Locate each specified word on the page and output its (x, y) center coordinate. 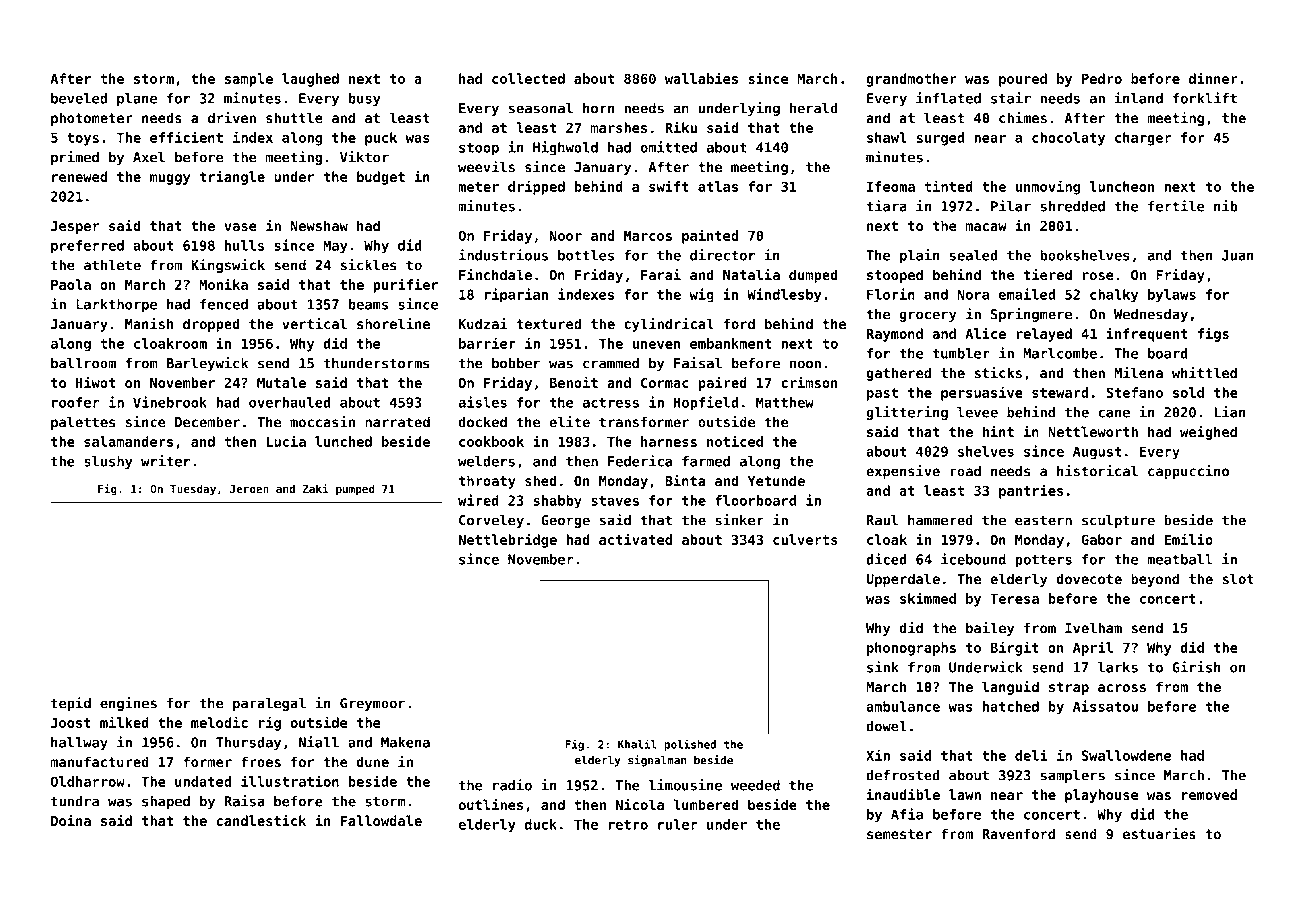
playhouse (1101, 796)
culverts (805, 539)
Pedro (1102, 78)
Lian (1229, 412)
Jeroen (249, 489)
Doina (71, 820)
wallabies (701, 78)
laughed (310, 80)
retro (628, 825)
